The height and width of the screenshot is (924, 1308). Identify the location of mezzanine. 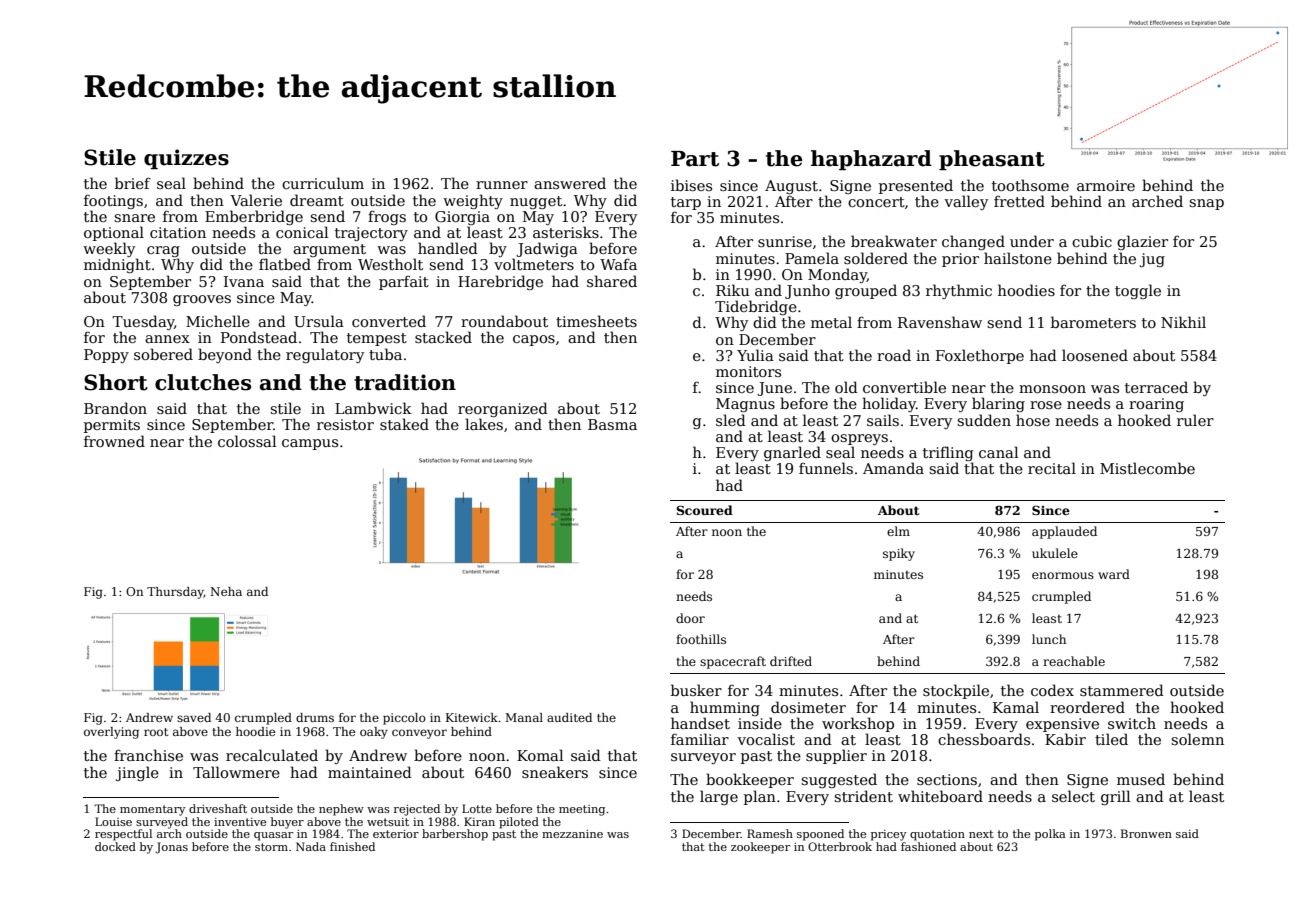
(572, 834).
